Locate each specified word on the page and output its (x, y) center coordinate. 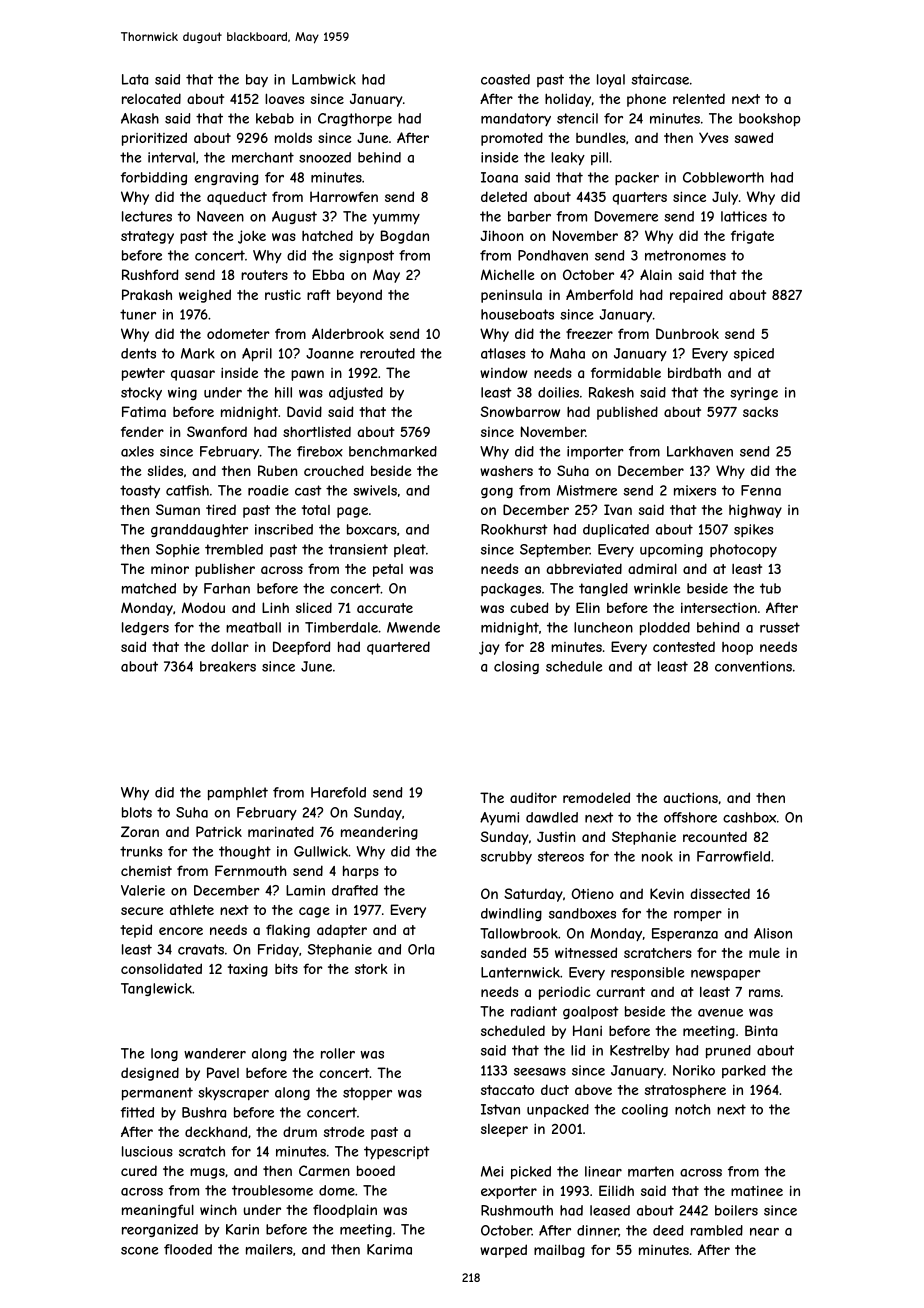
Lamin (305, 890)
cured (139, 1170)
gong (497, 493)
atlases (503, 353)
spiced (754, 354)
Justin (556, 836)
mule (764, 952)
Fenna (761, 490)
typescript (397, 1153)
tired (221, 509)
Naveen (220, 216)
